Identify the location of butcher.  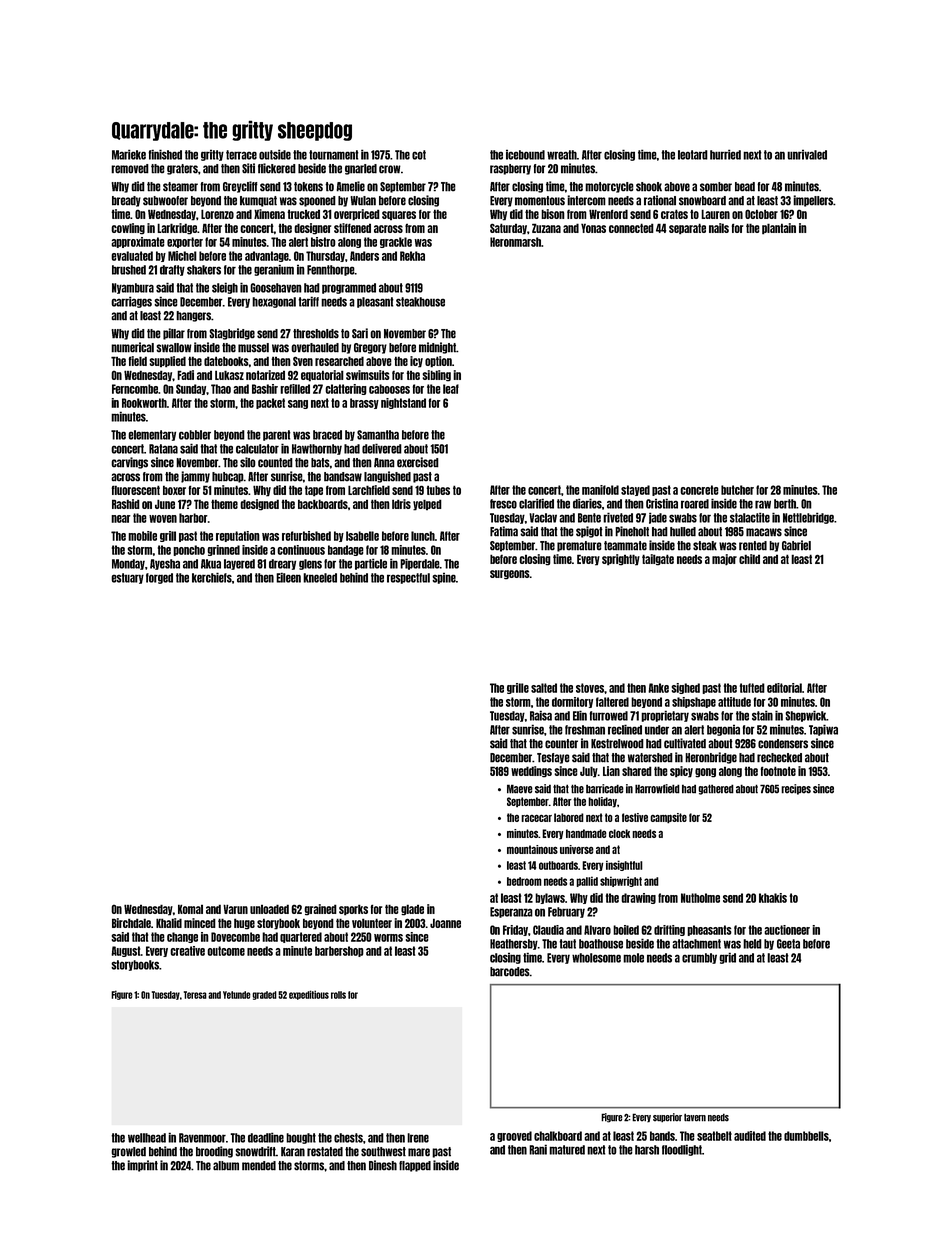
(737, 490).
